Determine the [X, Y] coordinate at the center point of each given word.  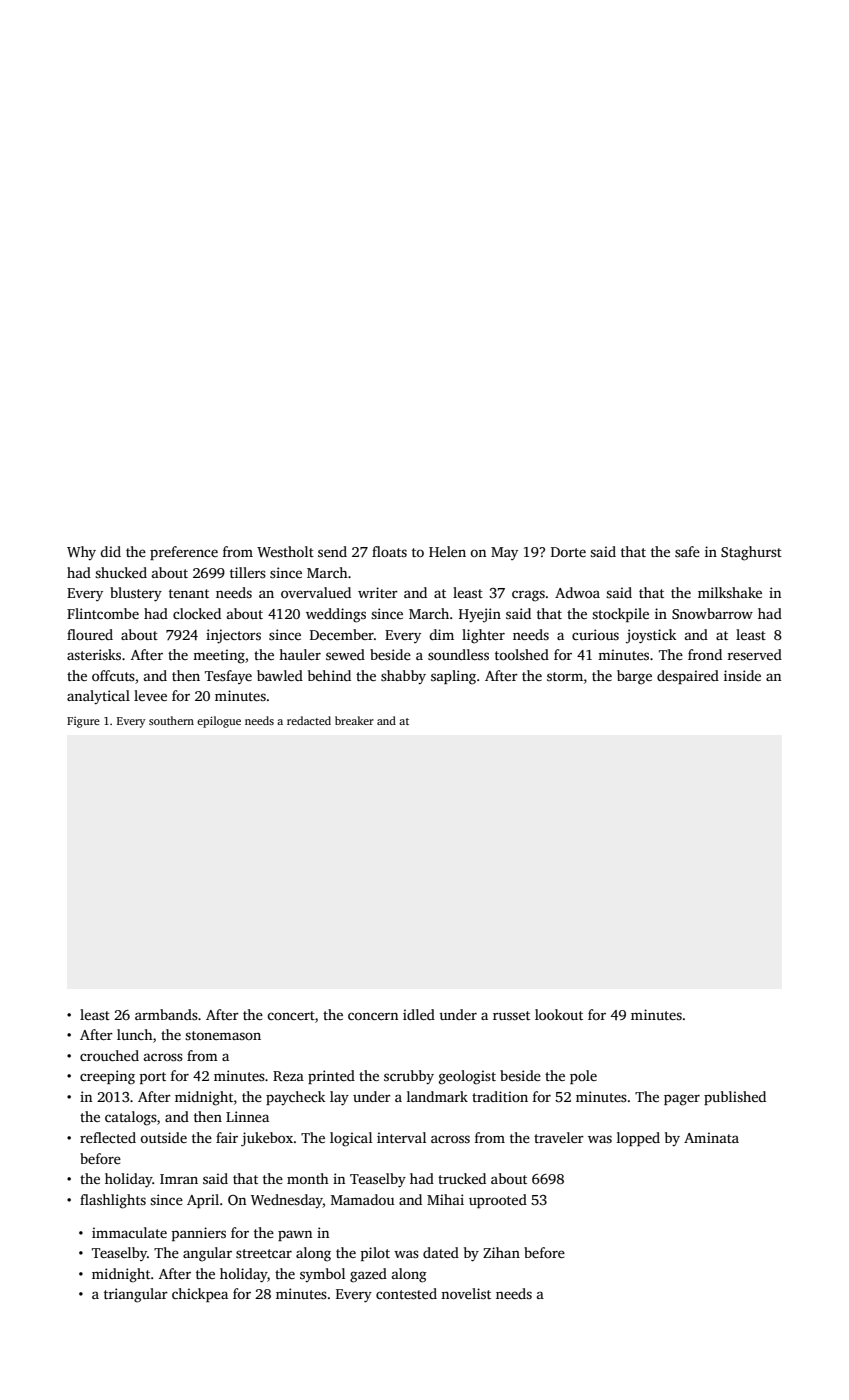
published [735, 1098]
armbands [166, 1014]
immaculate [129, 1232]
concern [373, 1016]
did [110, 551]
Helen [447, 551]
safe [687, 551]
